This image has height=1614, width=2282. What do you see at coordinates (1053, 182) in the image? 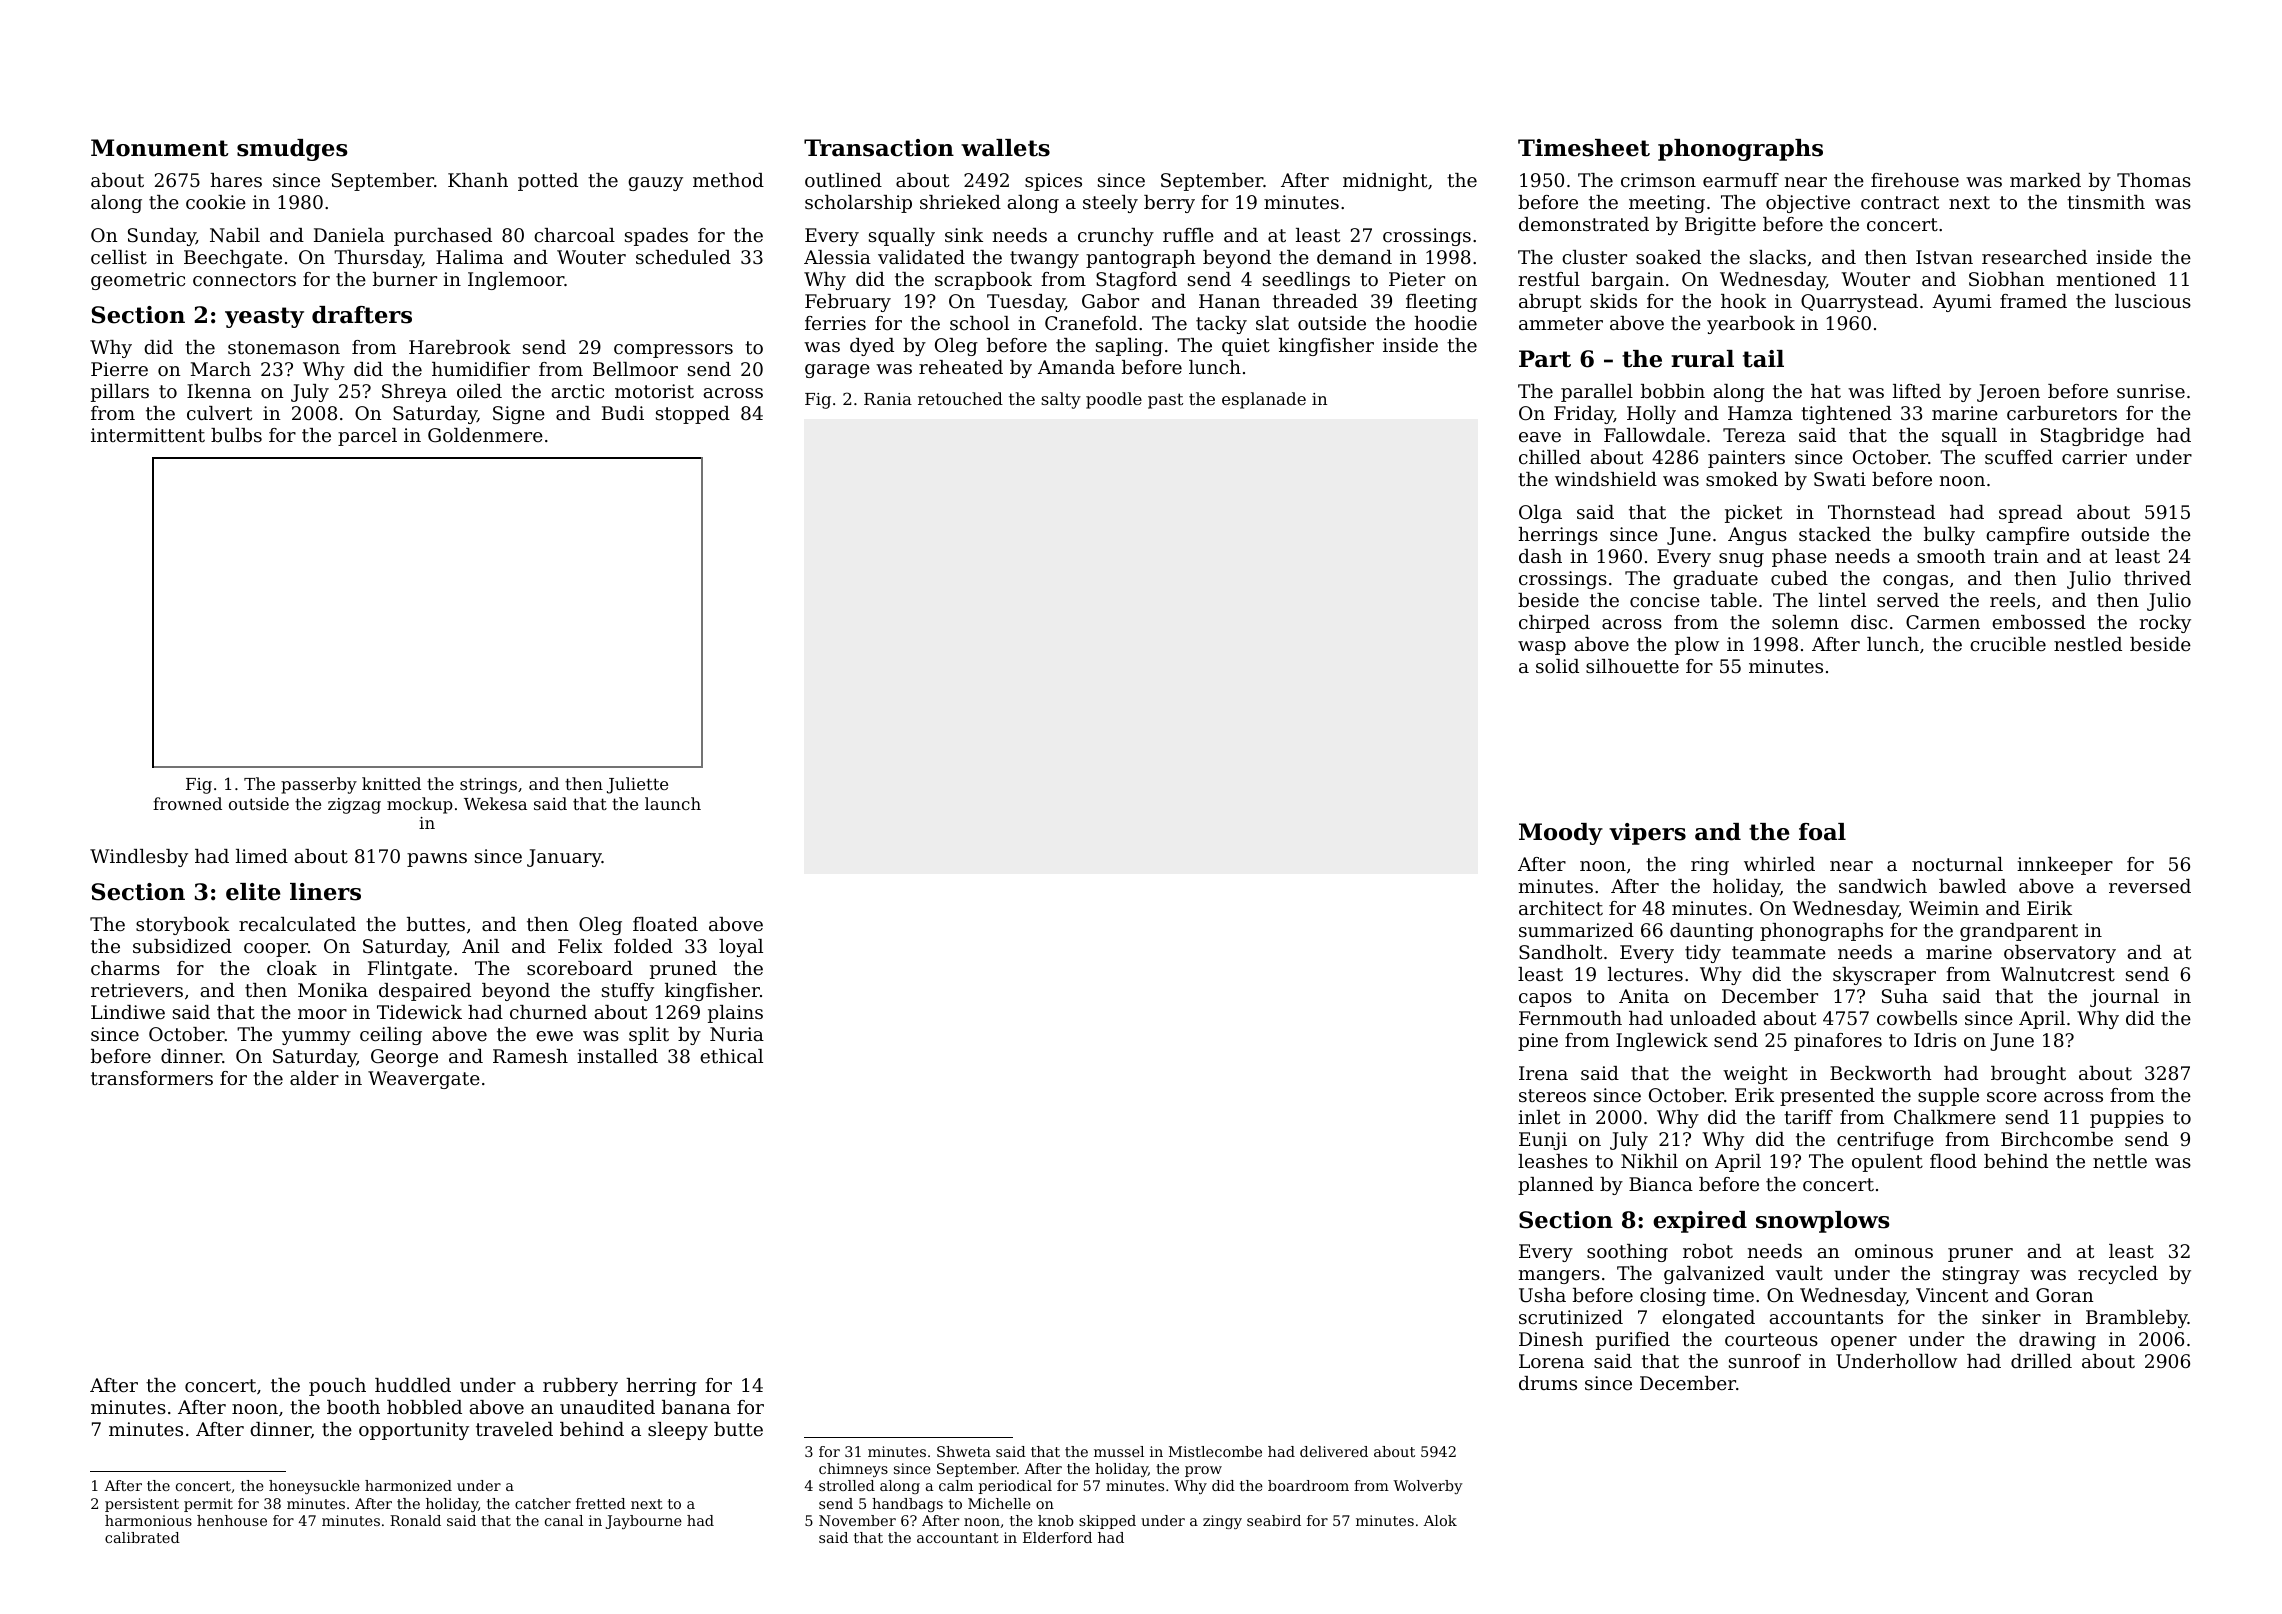
I see `spices` at bounding box center [1053, 182].
